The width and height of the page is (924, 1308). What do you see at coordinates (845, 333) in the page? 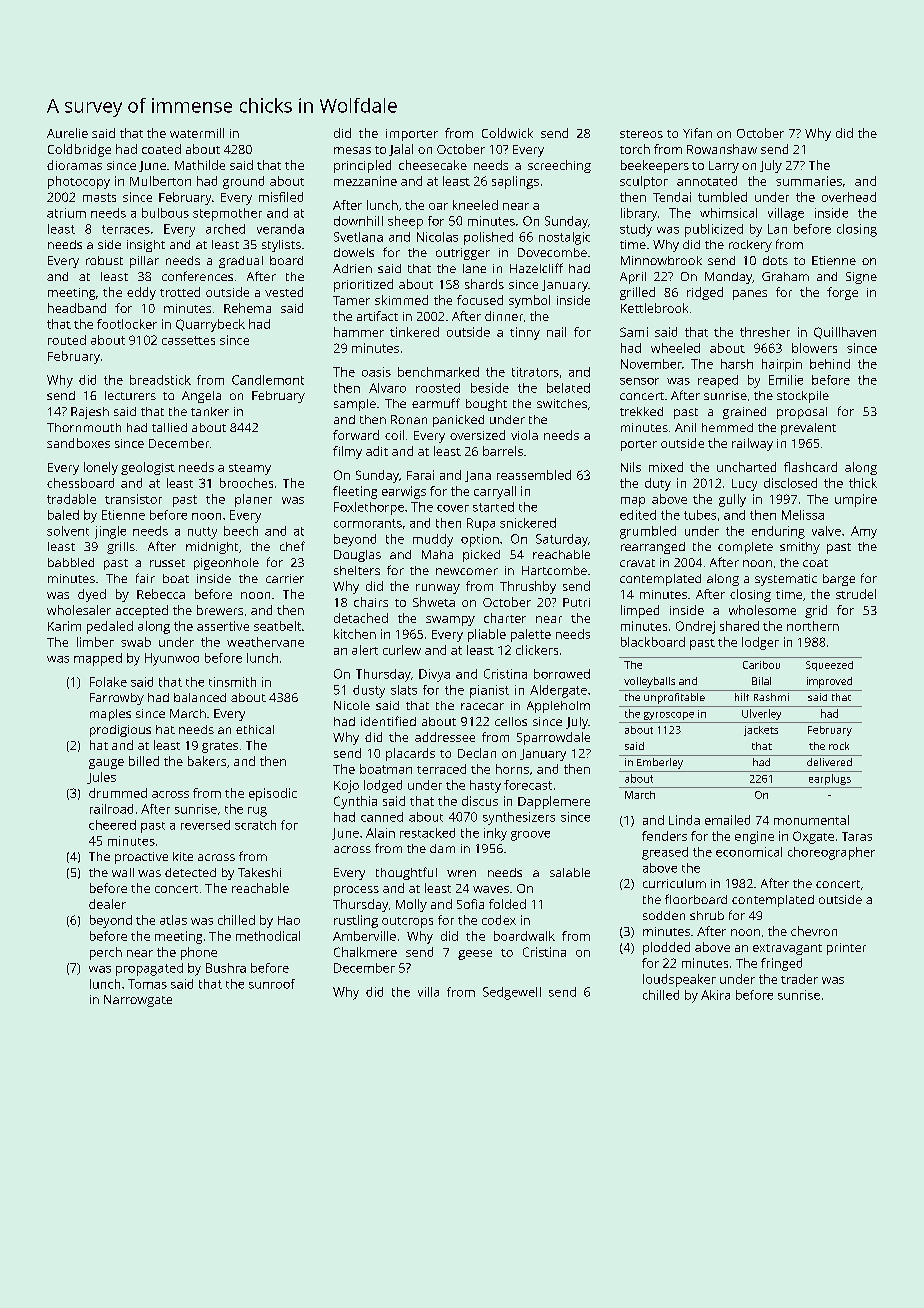
I see `Quillhaven` at bounding box center [845, 333].
